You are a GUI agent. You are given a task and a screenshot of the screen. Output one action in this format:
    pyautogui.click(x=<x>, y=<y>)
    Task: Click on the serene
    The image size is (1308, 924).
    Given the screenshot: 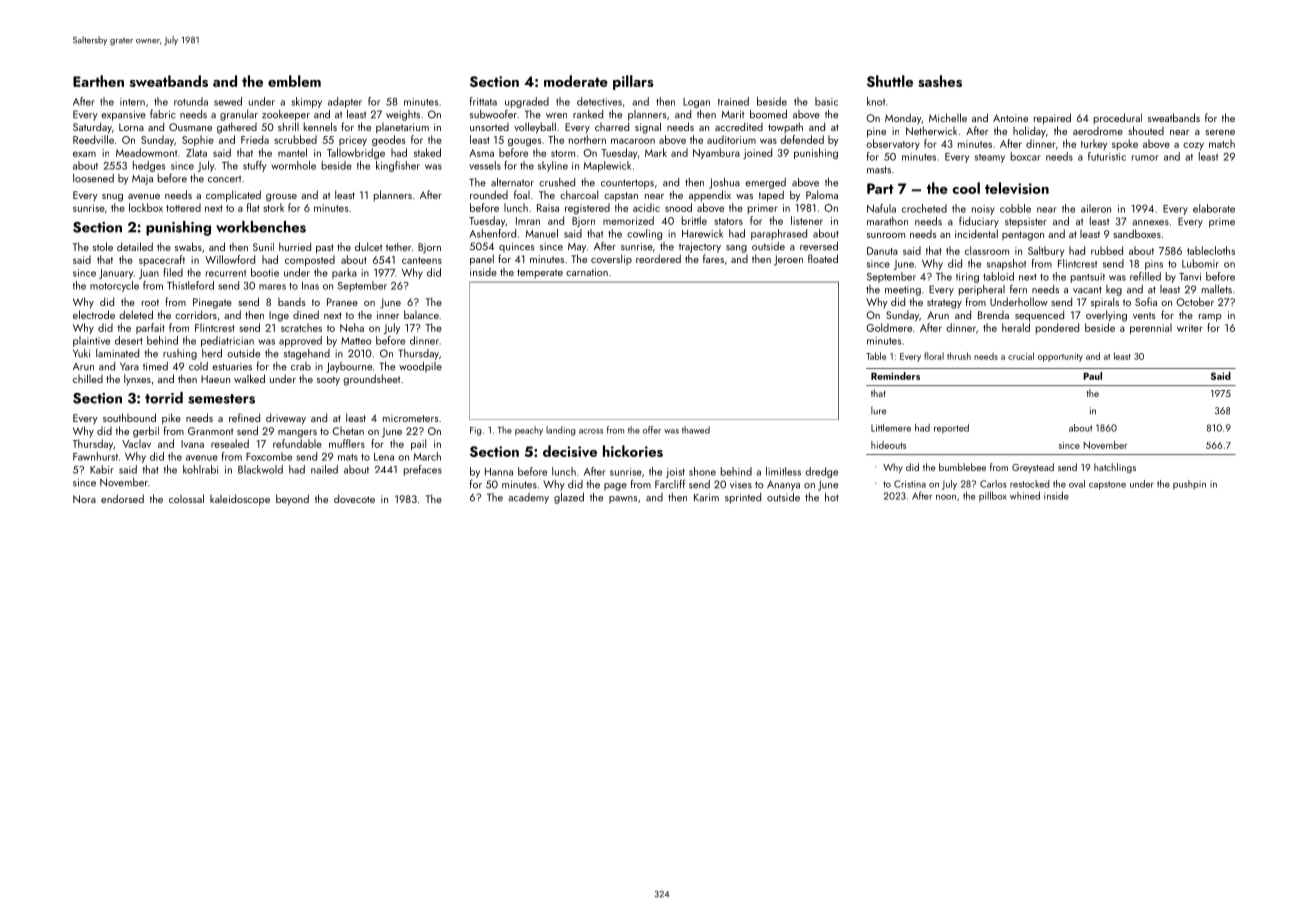 What is the action you would take?
    pyautogui.click(x=1220, y=132)
